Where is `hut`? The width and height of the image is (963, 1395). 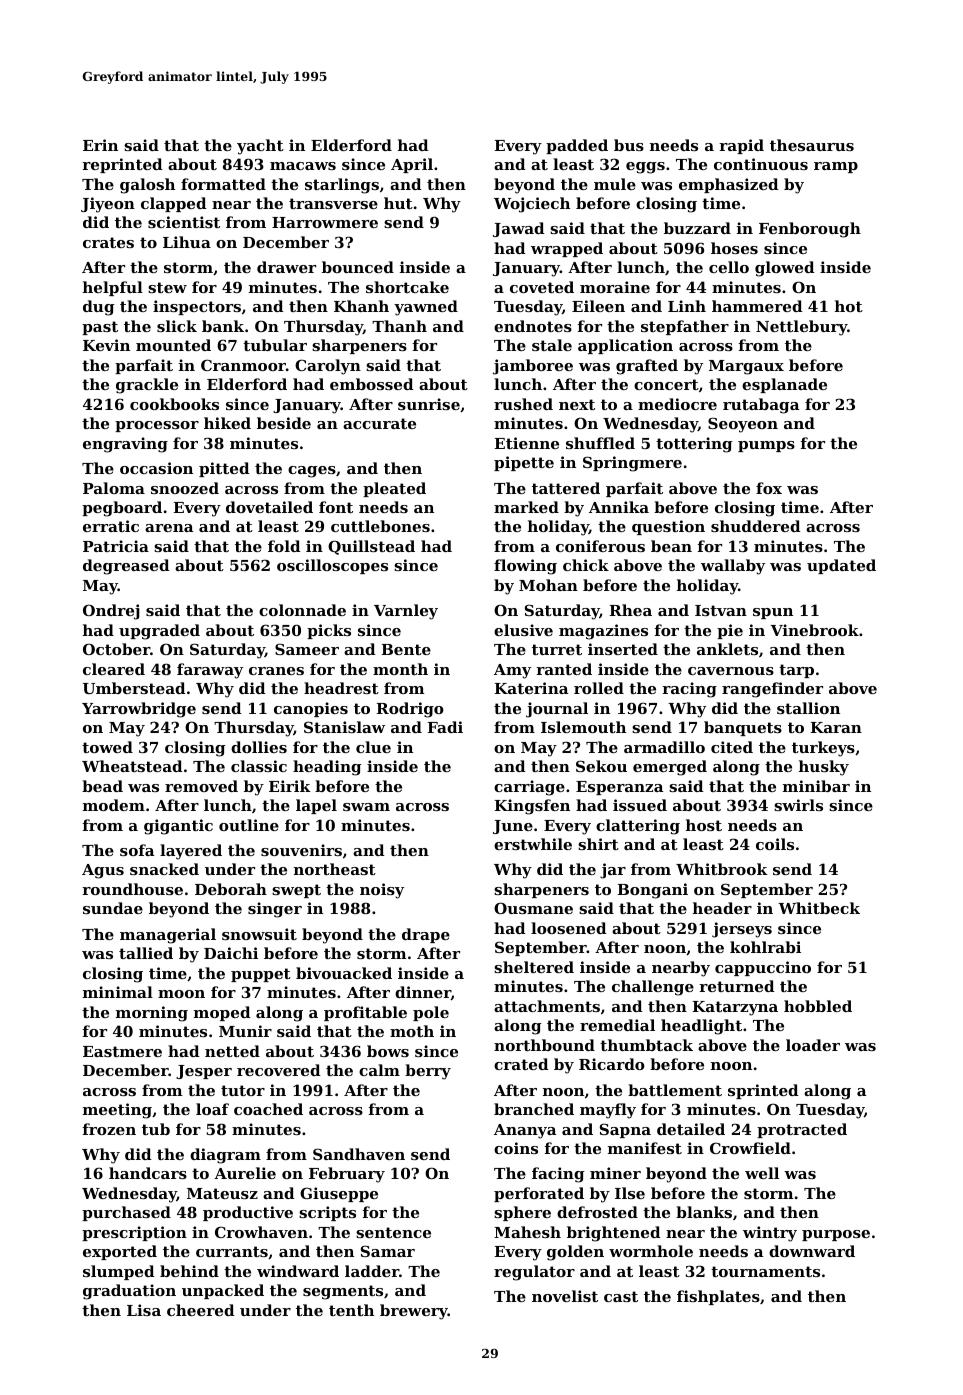
hut is located at coordinates (398, 203).
